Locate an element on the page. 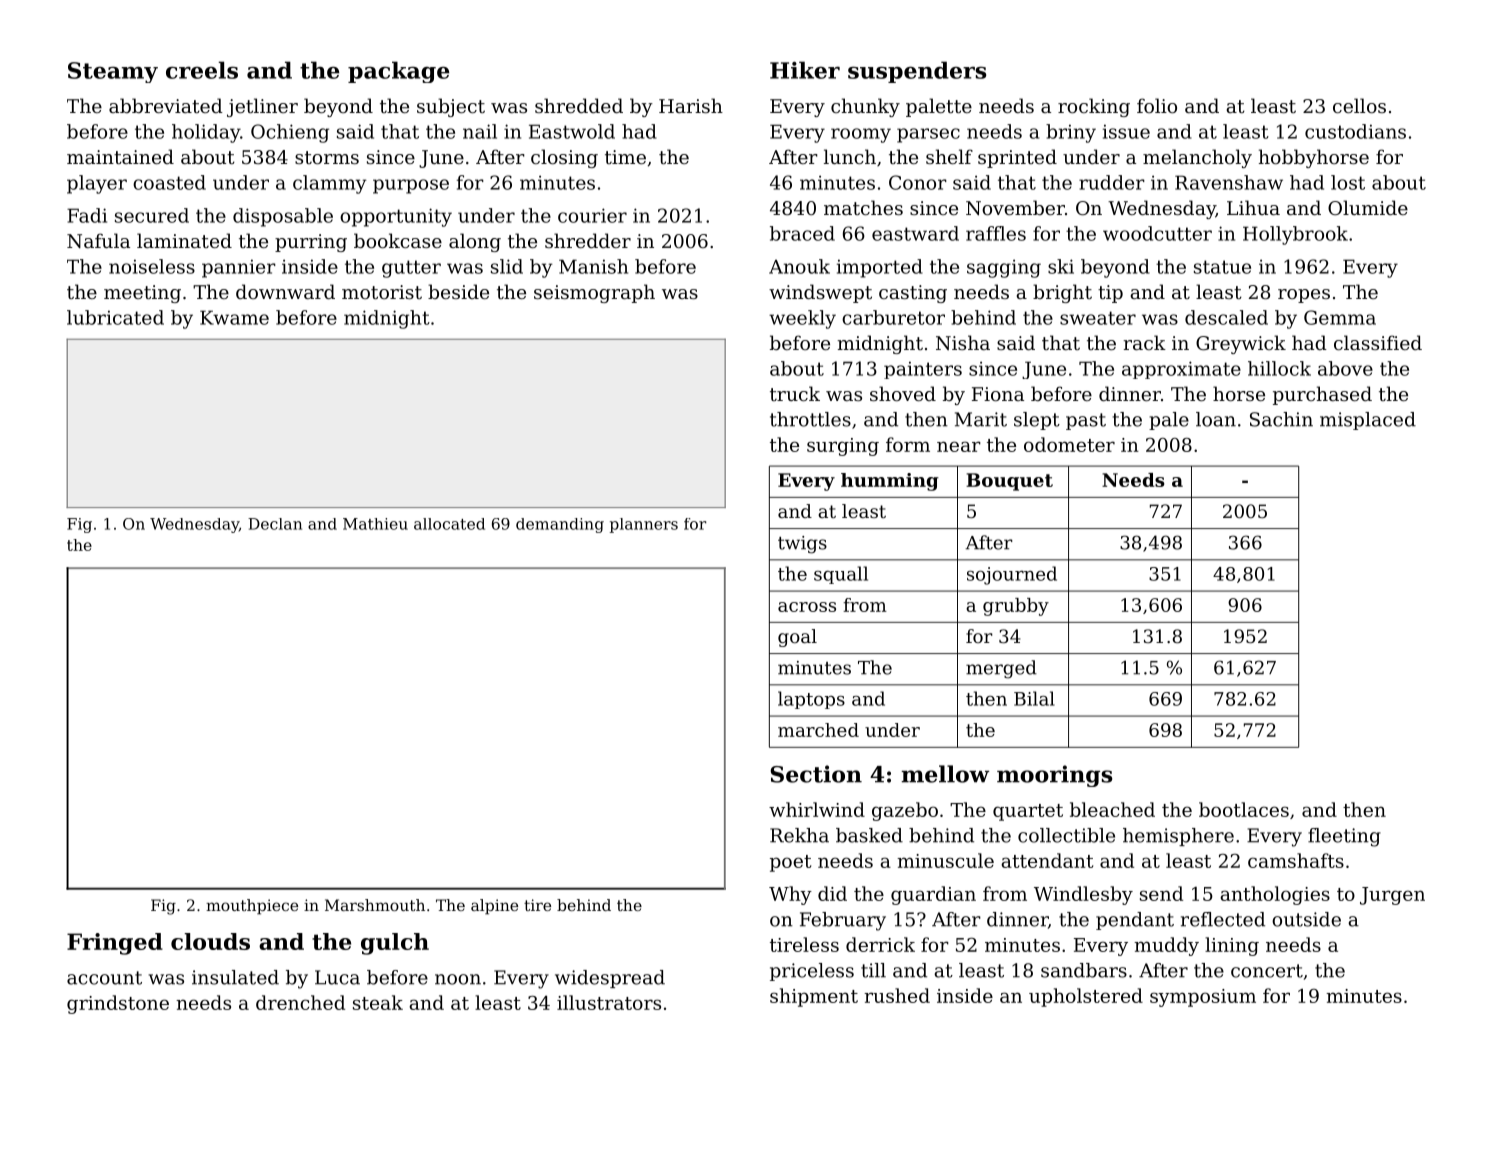 Image resolution: width=1495 pixels, height=1155 pixels. squall is located at coordinates (841, 575).
